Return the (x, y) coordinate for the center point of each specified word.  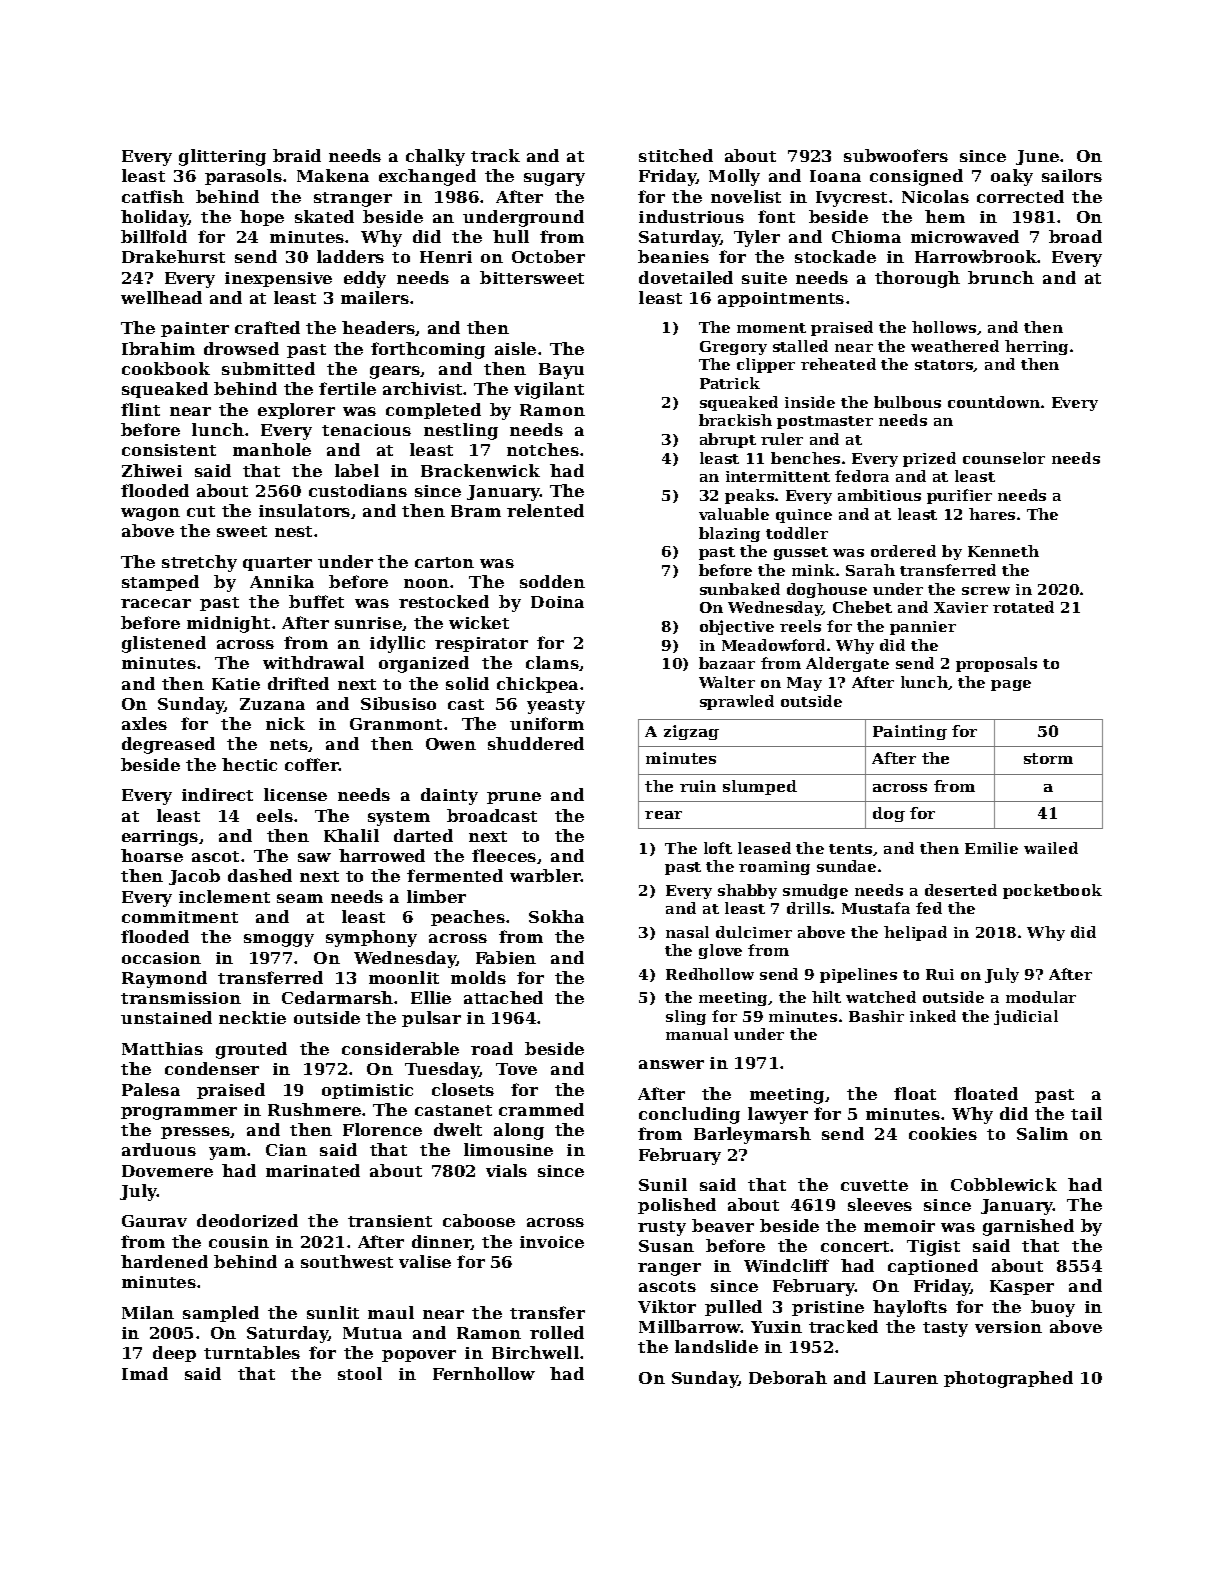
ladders (350, 256)
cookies (943, 1133)
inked (933, 1016)
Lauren (906, 1378)
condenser (212, 1068)
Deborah (788, 1377)
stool (360, 1373)
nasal (687, 932)
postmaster (825, 422)
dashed (260, 875)
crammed (541, 1109)
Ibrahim (158, 348)
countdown (994, 402)
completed (433, 411)
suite (764, 278)
